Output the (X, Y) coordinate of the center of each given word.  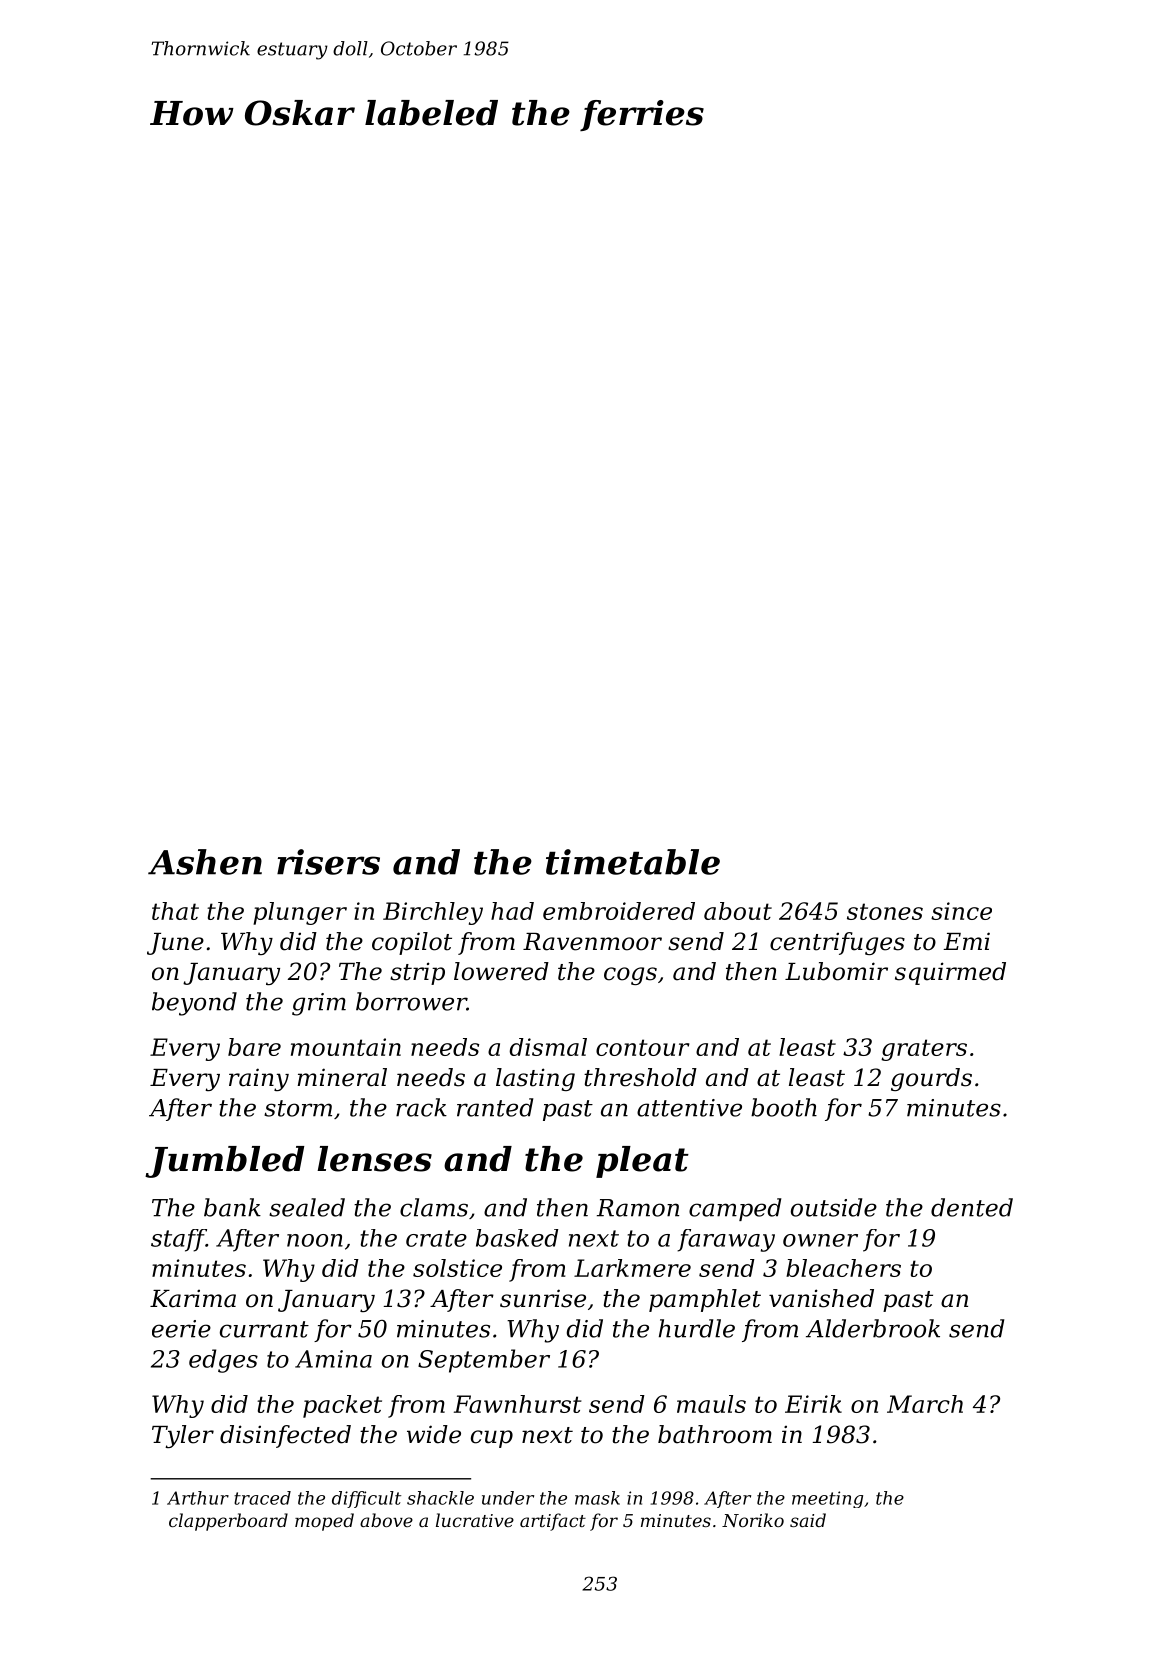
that (175, 911)
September (484, 1361)
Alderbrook (873, 1328)
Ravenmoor (592, 942)
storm (298, 1108)
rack (421, 1107)
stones (885, 911)
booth (784, 1107)
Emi (966, 941)
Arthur (198, 1498)
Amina (333, 1359)
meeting (827, 1499)
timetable (633, 862)
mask (597, 1498)
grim (319, 1004)
